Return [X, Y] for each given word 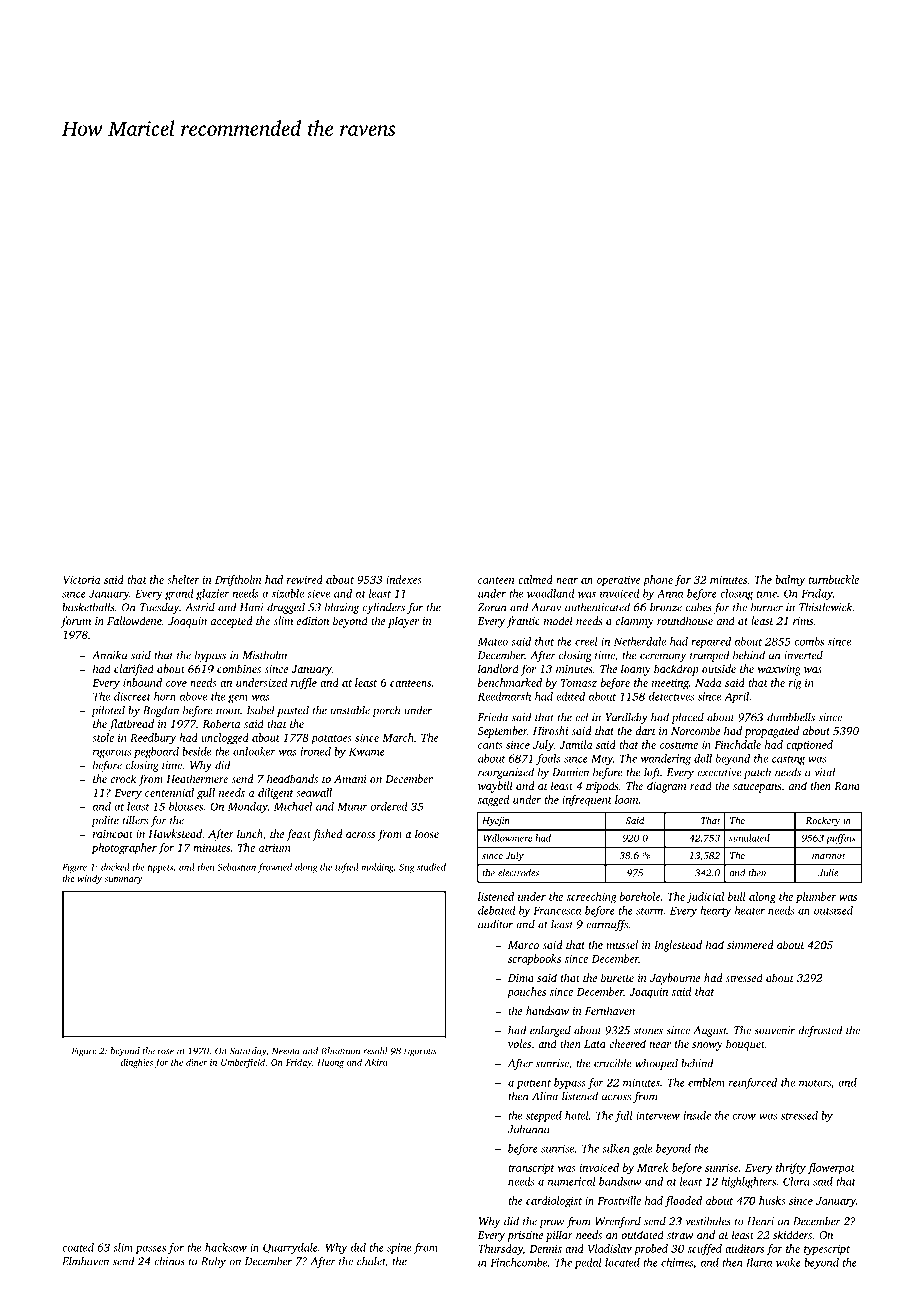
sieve [318, 593]
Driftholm [238, 581]
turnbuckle [834, 579]
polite [105, 821]
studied [431, 867]
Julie [828, 873]
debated [497, 910]
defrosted [820, 1031]
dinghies [137, 1063]
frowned [275, 868]
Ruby [213, 1262]
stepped [544, 1116]
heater [750, 910]
